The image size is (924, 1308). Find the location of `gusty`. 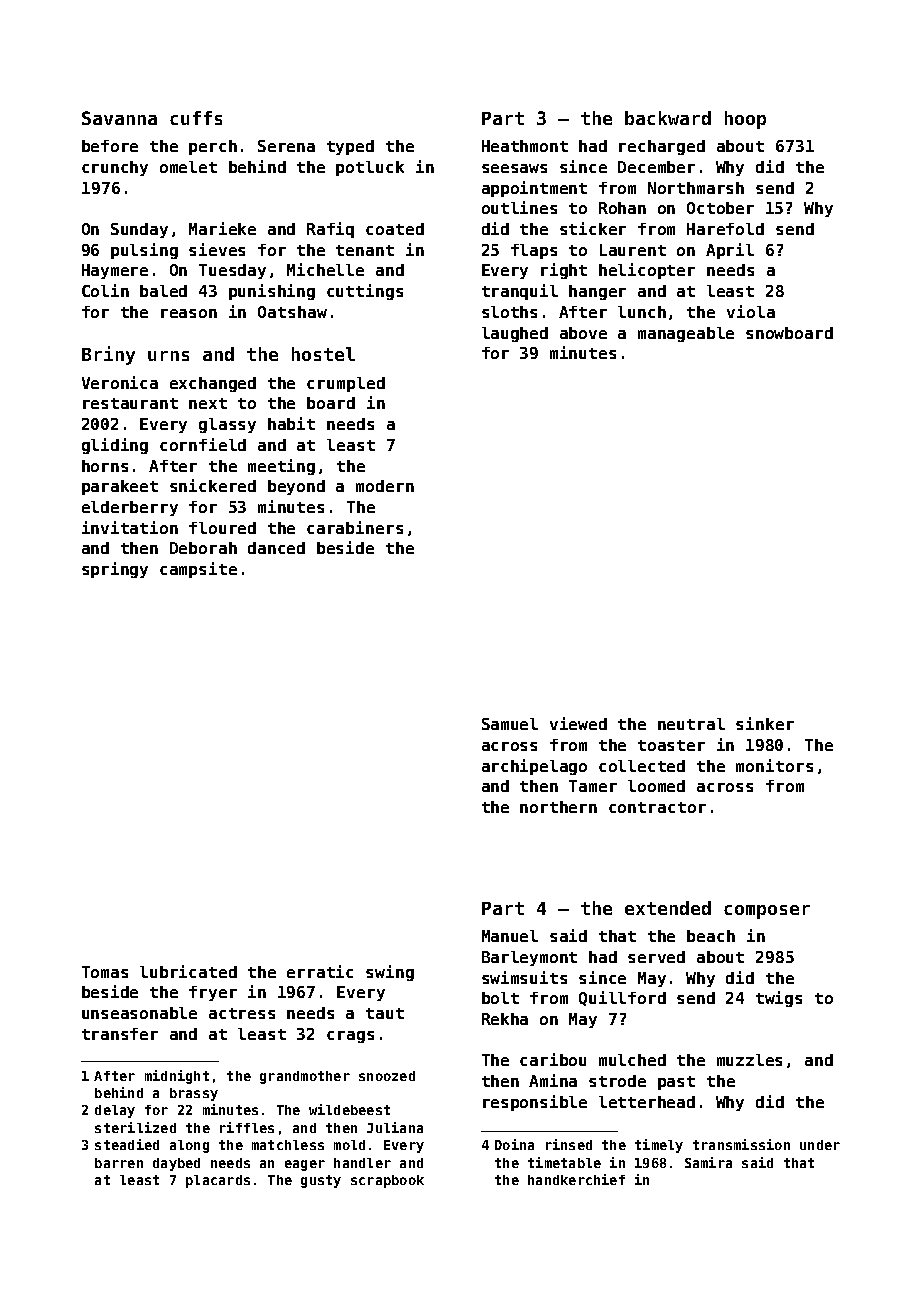

gusty is located at coordinates (321, 1181).
